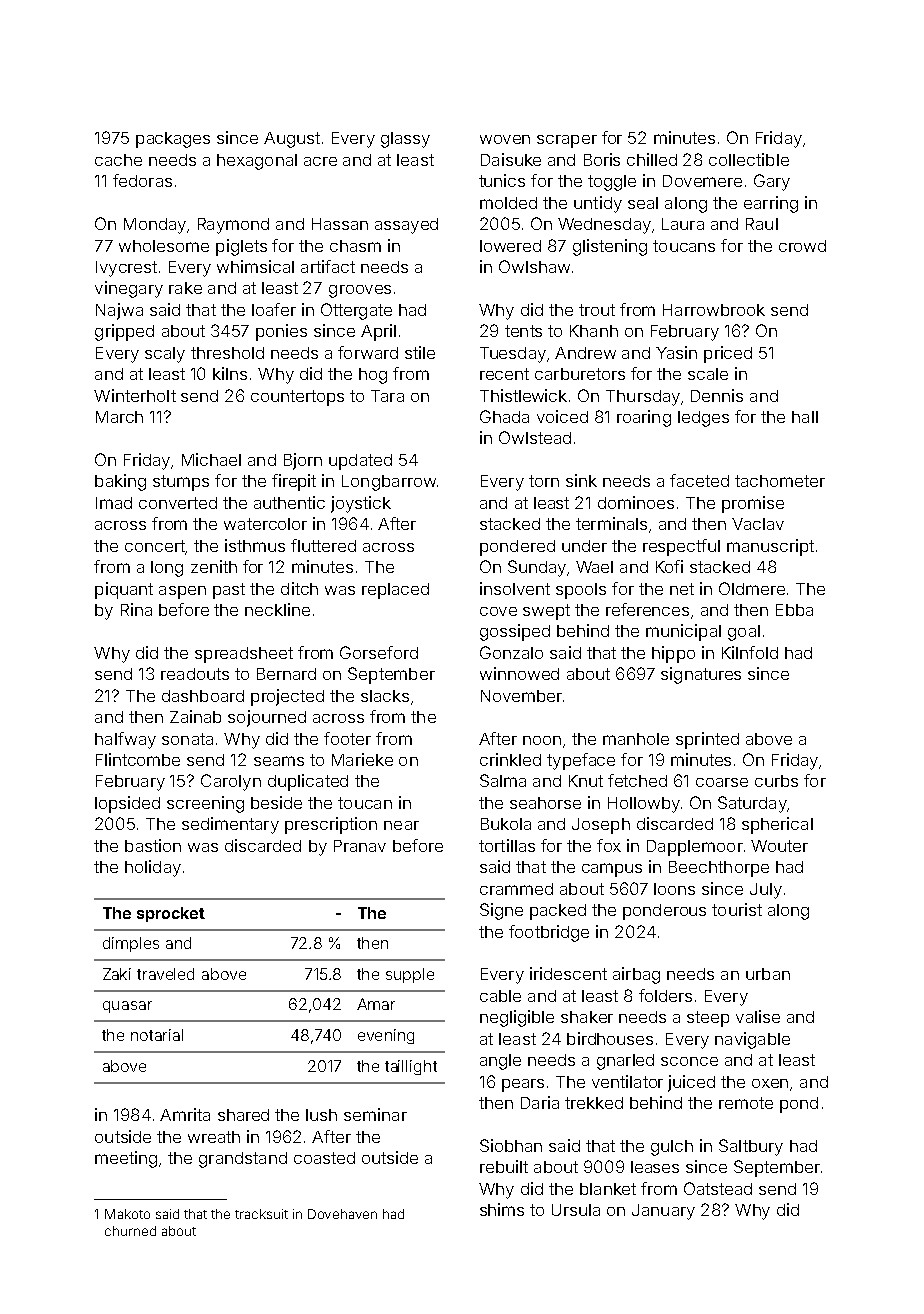 The height and width of the screenshot is (1314, 924). Describe the element at coordinates (277, 609) in the screenshot. I see `neckline` at that location.
